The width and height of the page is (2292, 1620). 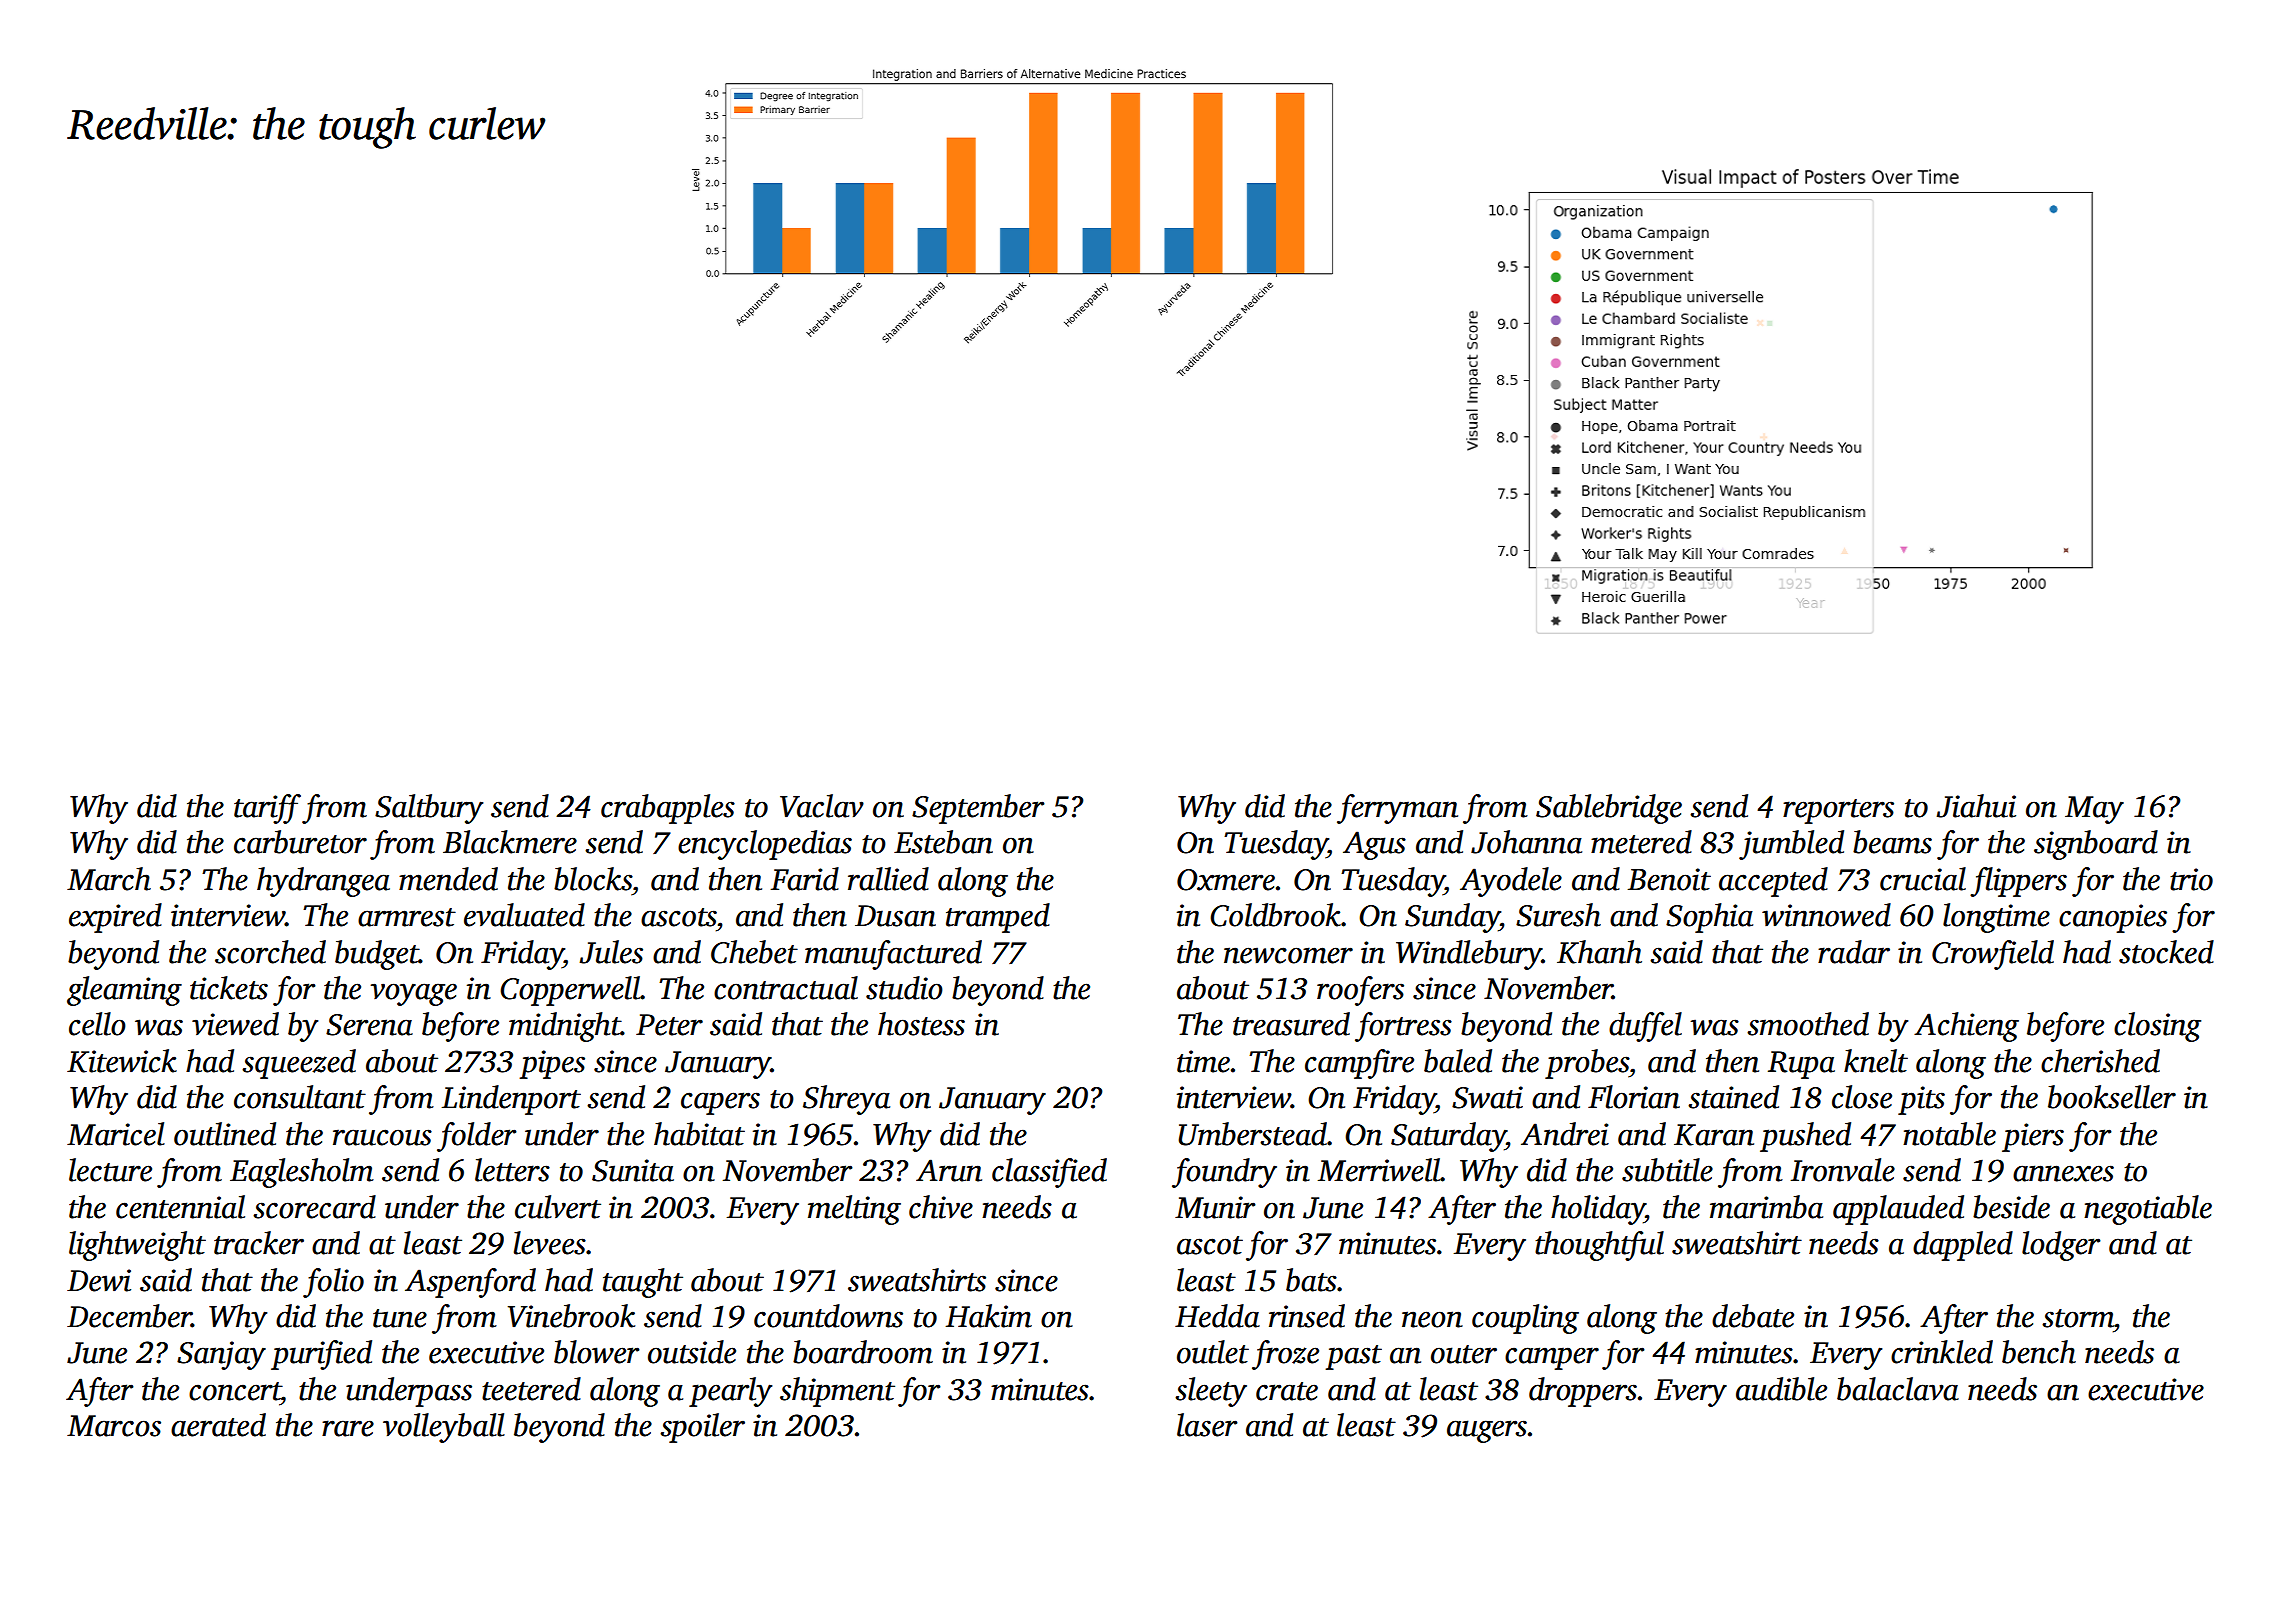 I want to click on augers, so click(x=1487, y=1431).
